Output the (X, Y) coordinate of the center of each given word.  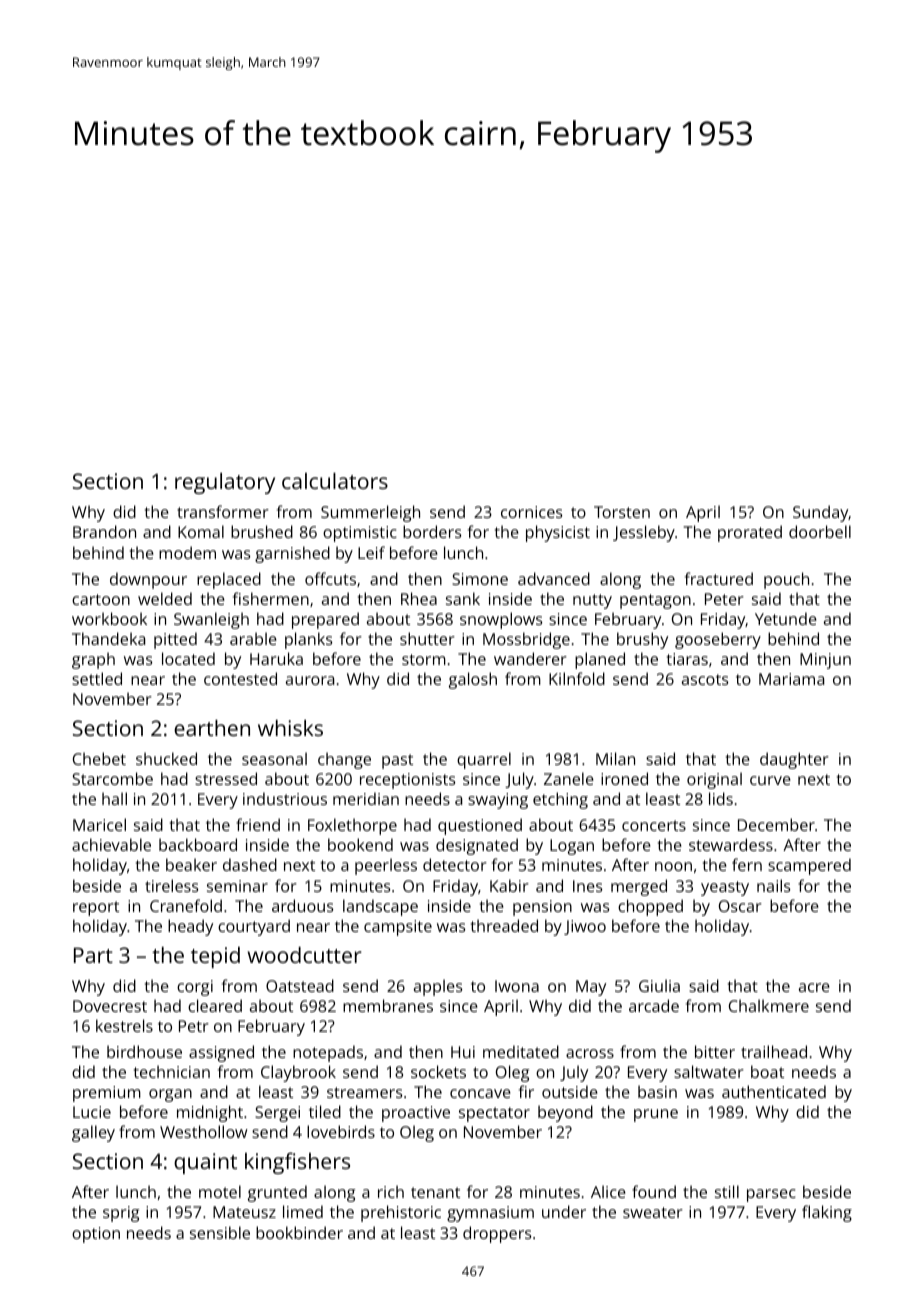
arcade (654, 1005)
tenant (435, 1192)
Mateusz (244, 1212)
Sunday (820, 513)
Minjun (825, 661)
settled (97, 678)
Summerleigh (370, 513)
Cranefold (186, 905)
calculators (335, 481)
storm (424, 659)
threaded (504, 925)
